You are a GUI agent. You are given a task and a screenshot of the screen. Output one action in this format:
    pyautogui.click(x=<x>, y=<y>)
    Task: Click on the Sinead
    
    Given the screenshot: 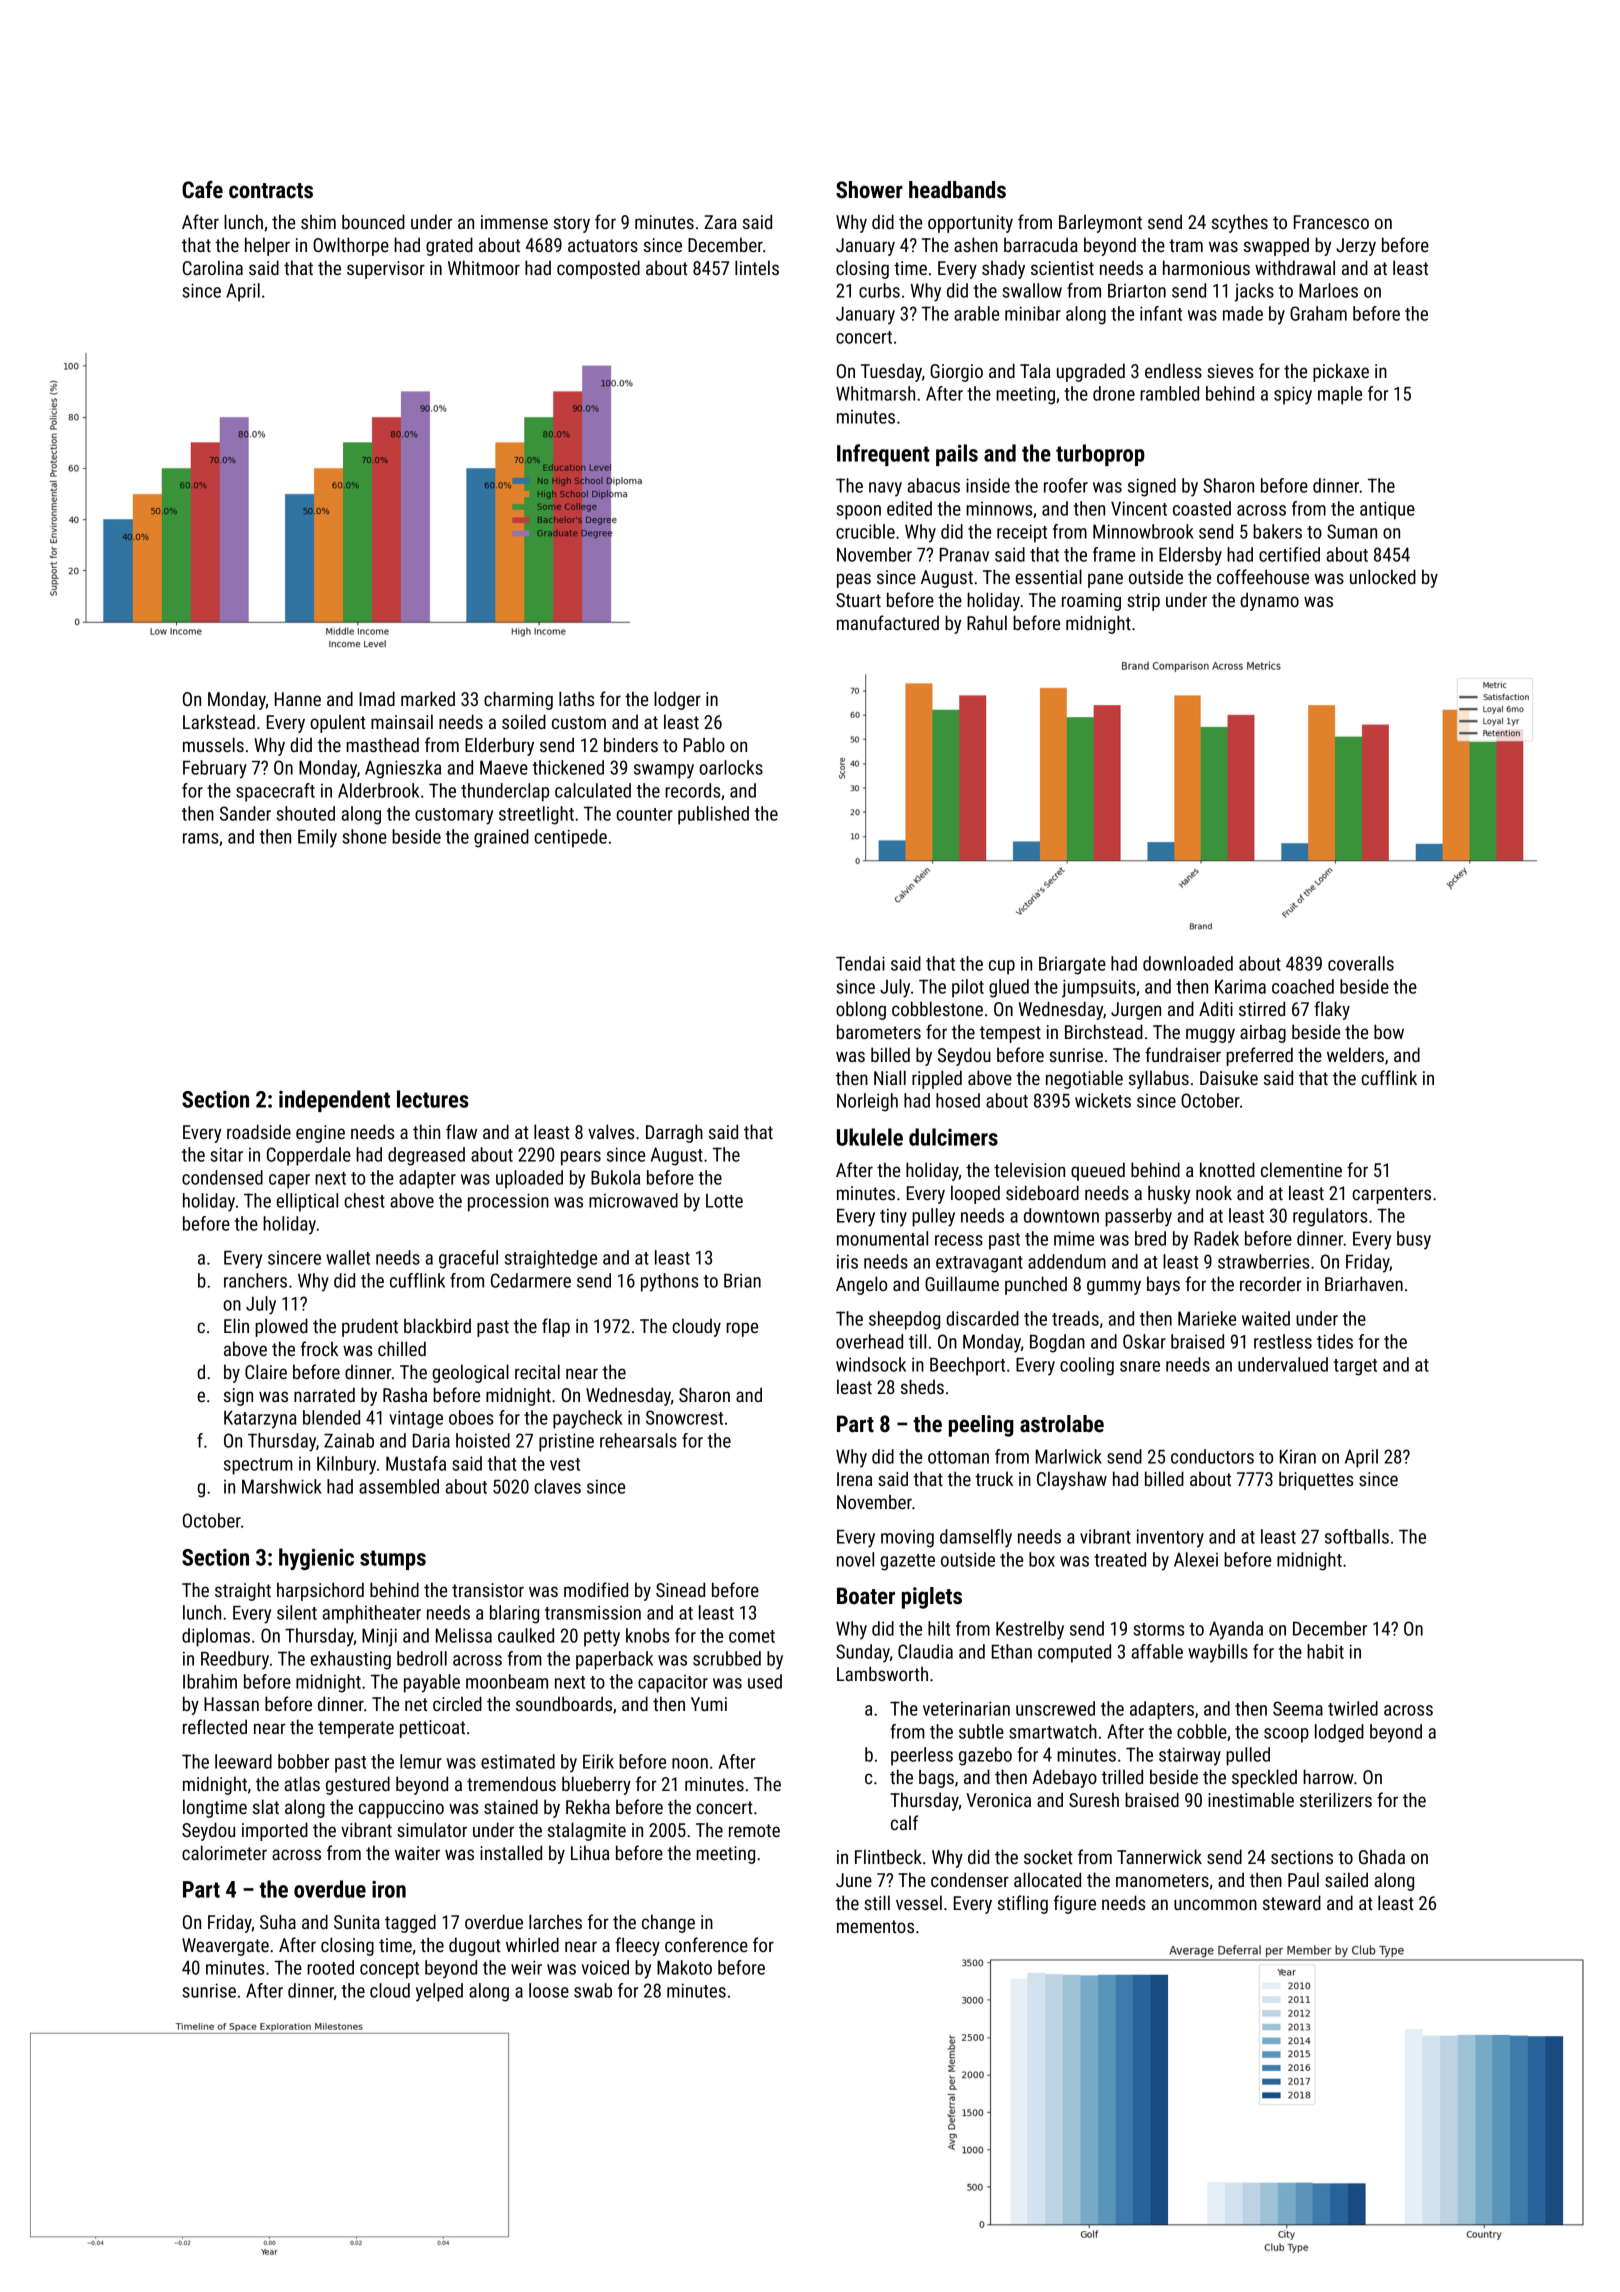 What is the action you would take?
    pyautogui.click(x=680, y=1589)
